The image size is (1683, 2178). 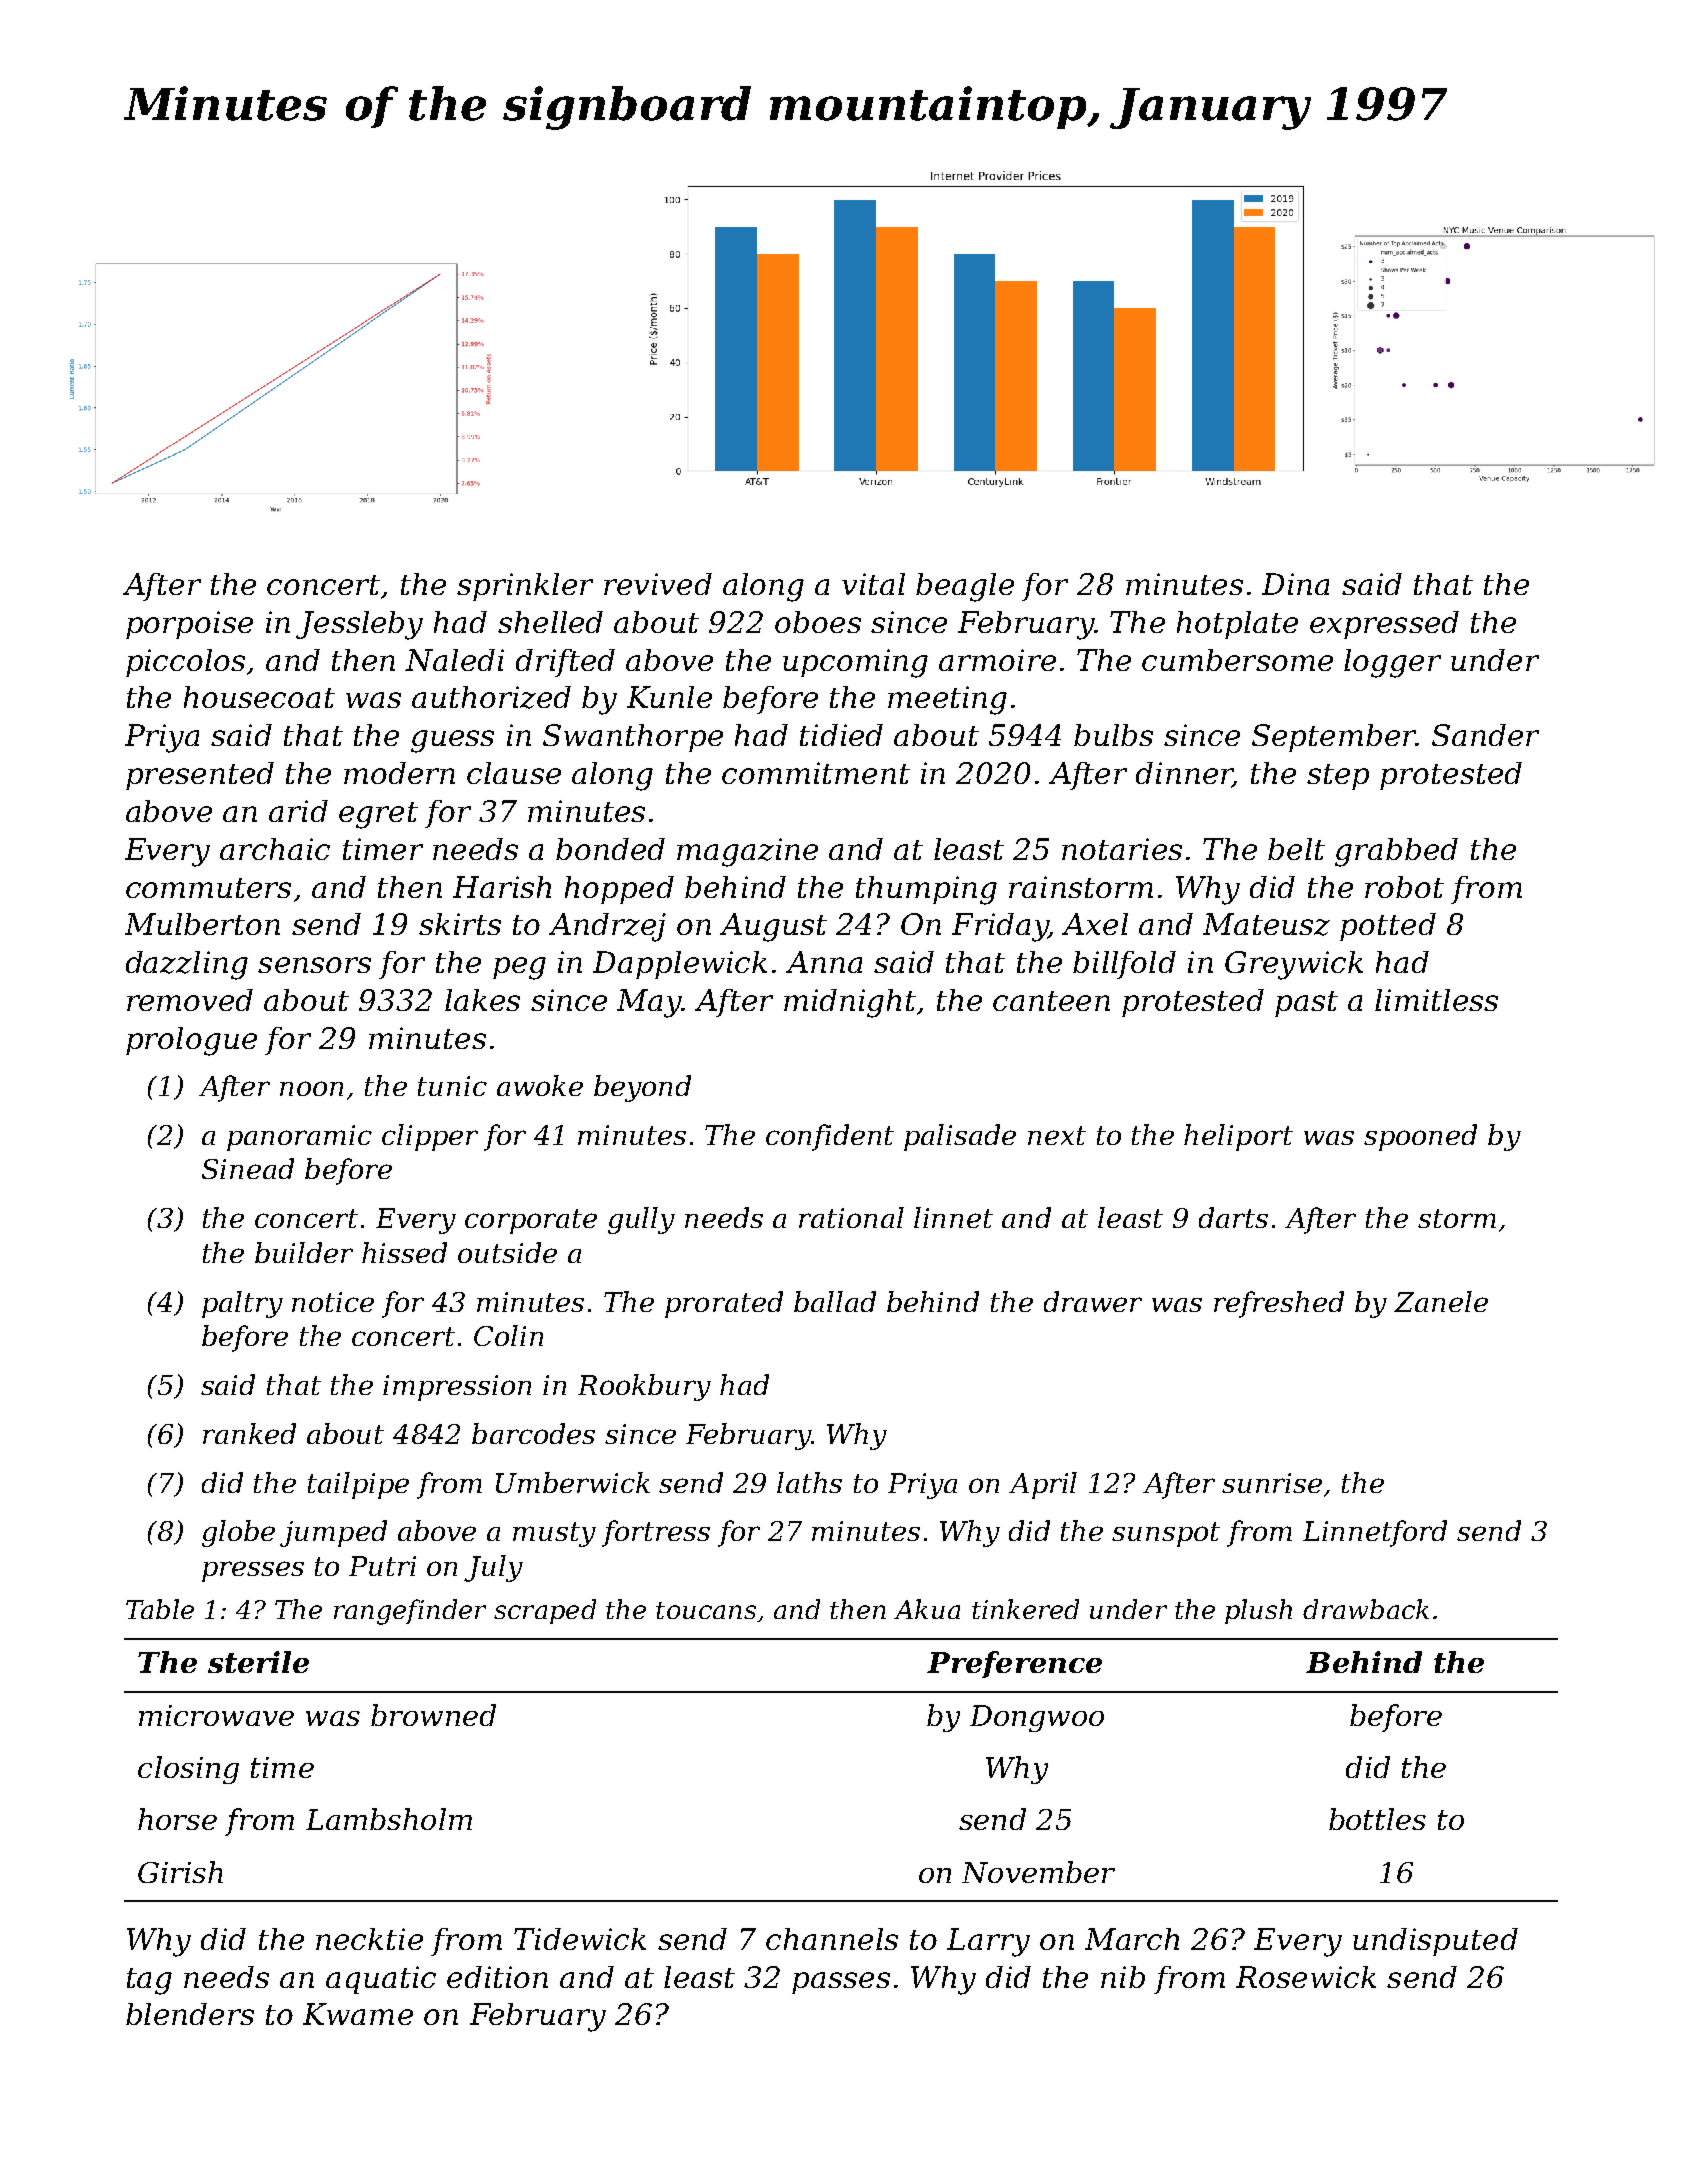 I want to click on sunrise, so click(x=1272, y=1483).
